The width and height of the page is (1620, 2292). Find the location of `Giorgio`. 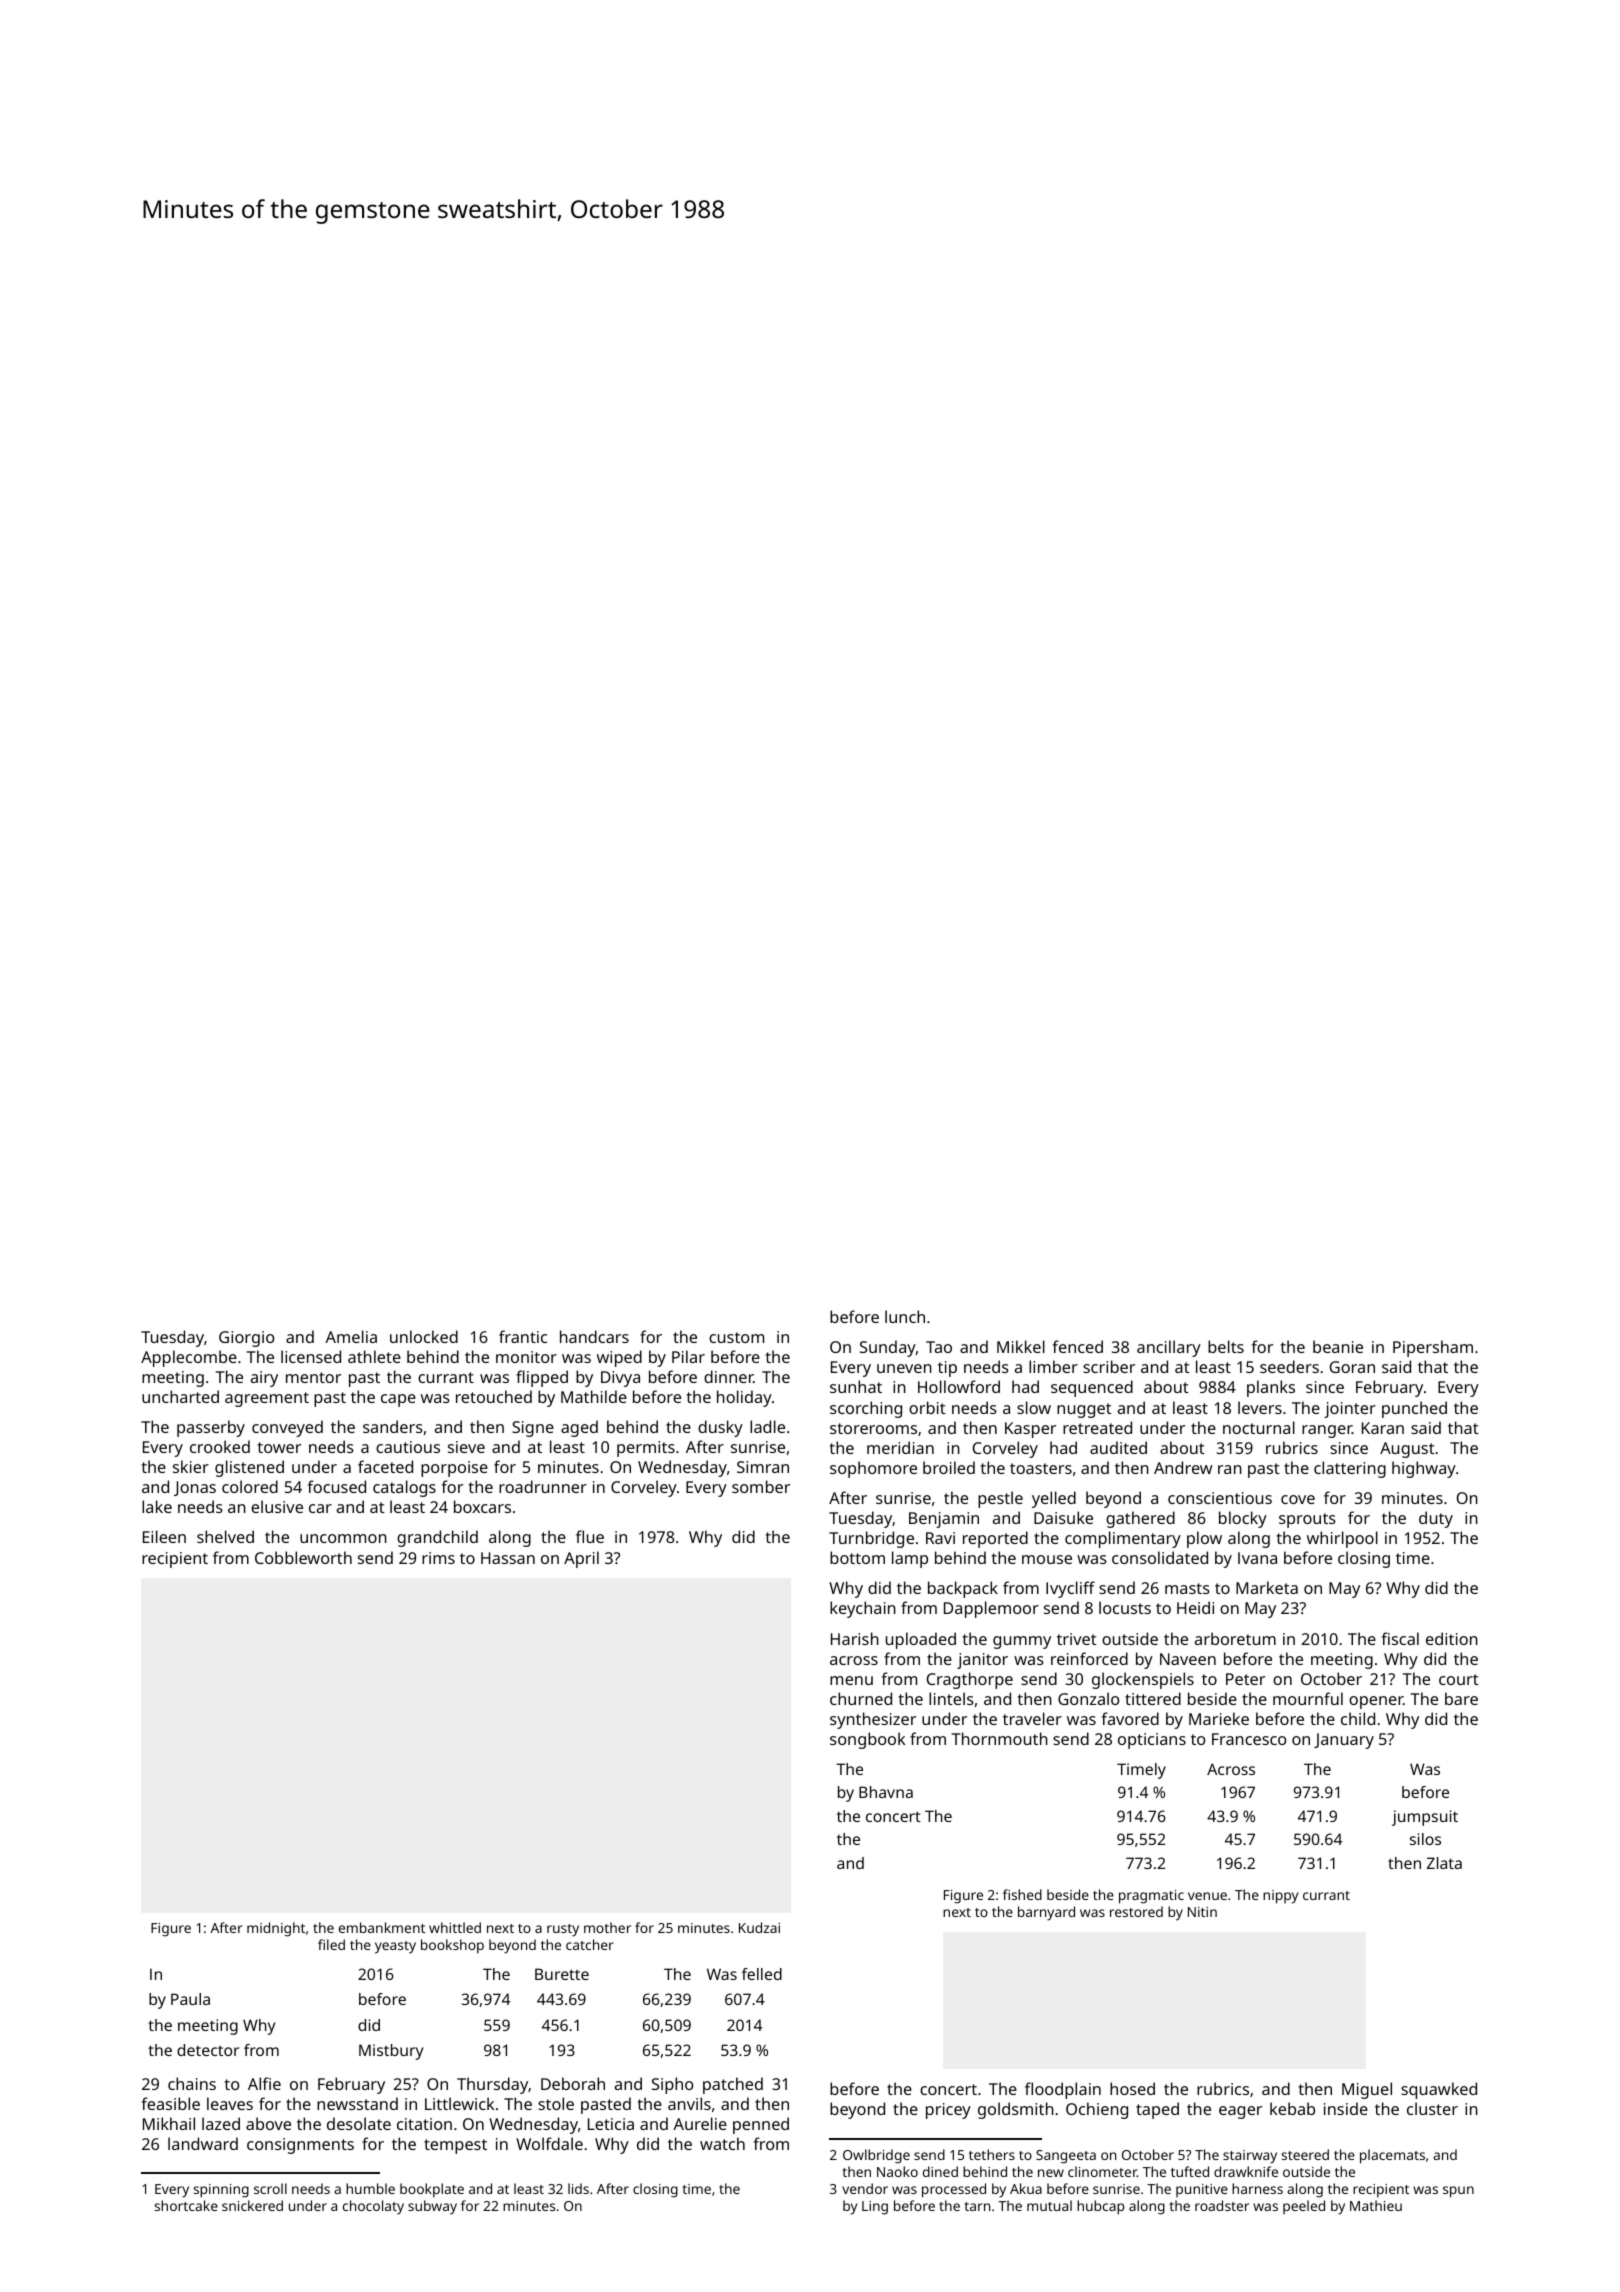

Giorgio is located at coordinates (246, 1339).
